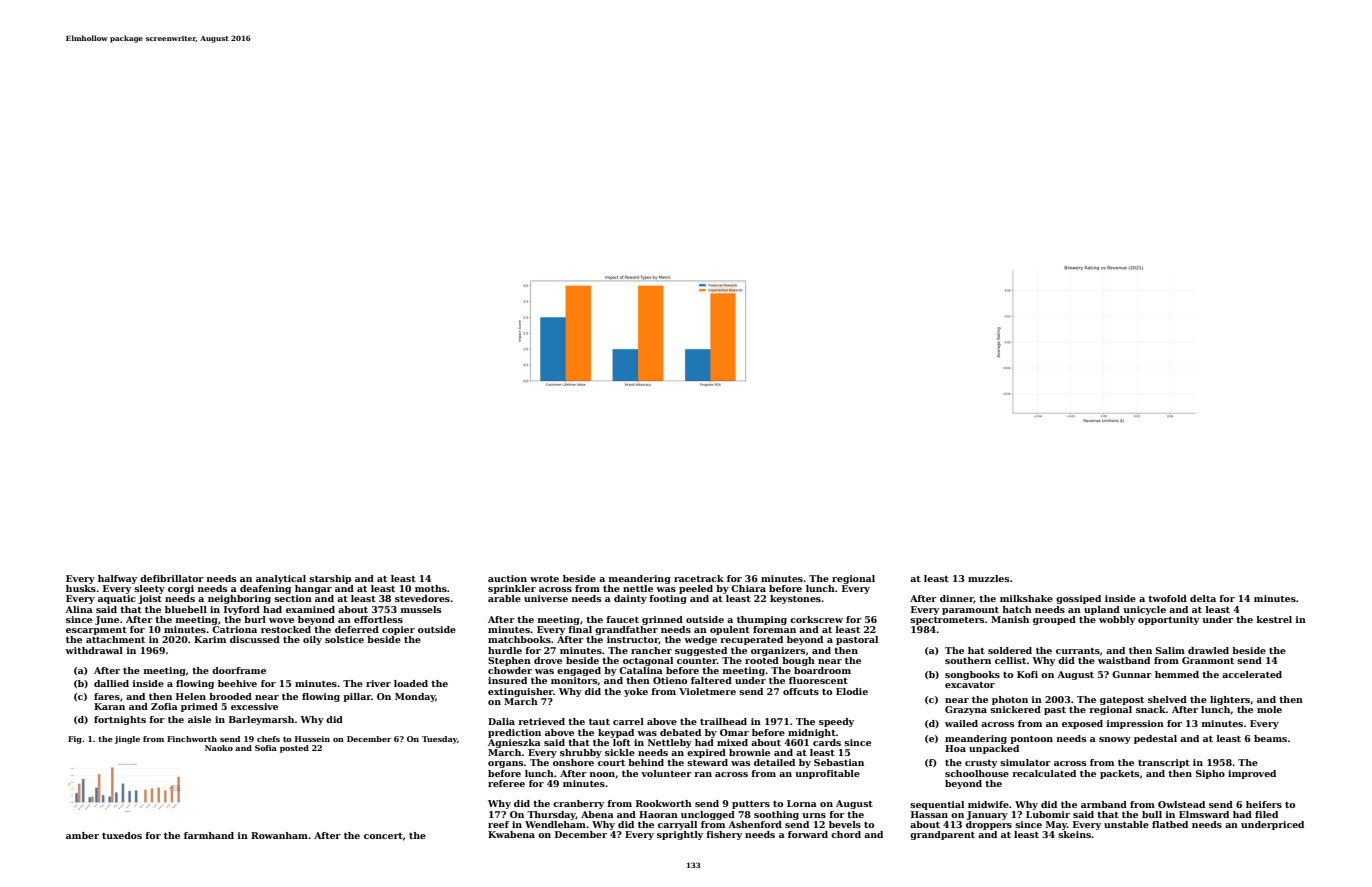  I want to click on racetrack, so click(699, 578).
